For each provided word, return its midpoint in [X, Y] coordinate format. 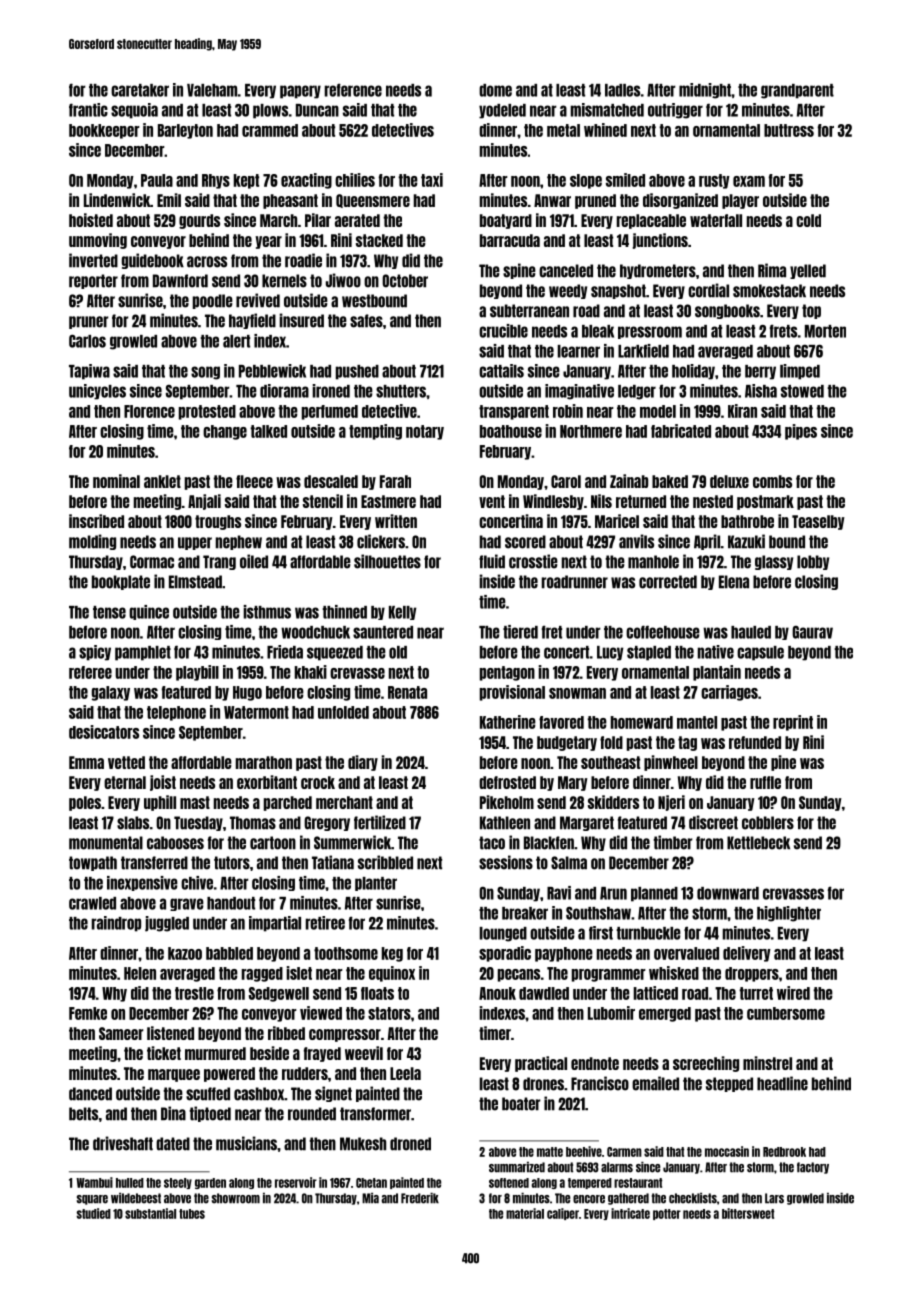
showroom [236, 1198]
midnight [705, 91]
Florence [149, 411]
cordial [708, 290]
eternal [125, 782]
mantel [697, 722]
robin [568, 411]
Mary [573, 783]
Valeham [212, 90]
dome [495, 90]
